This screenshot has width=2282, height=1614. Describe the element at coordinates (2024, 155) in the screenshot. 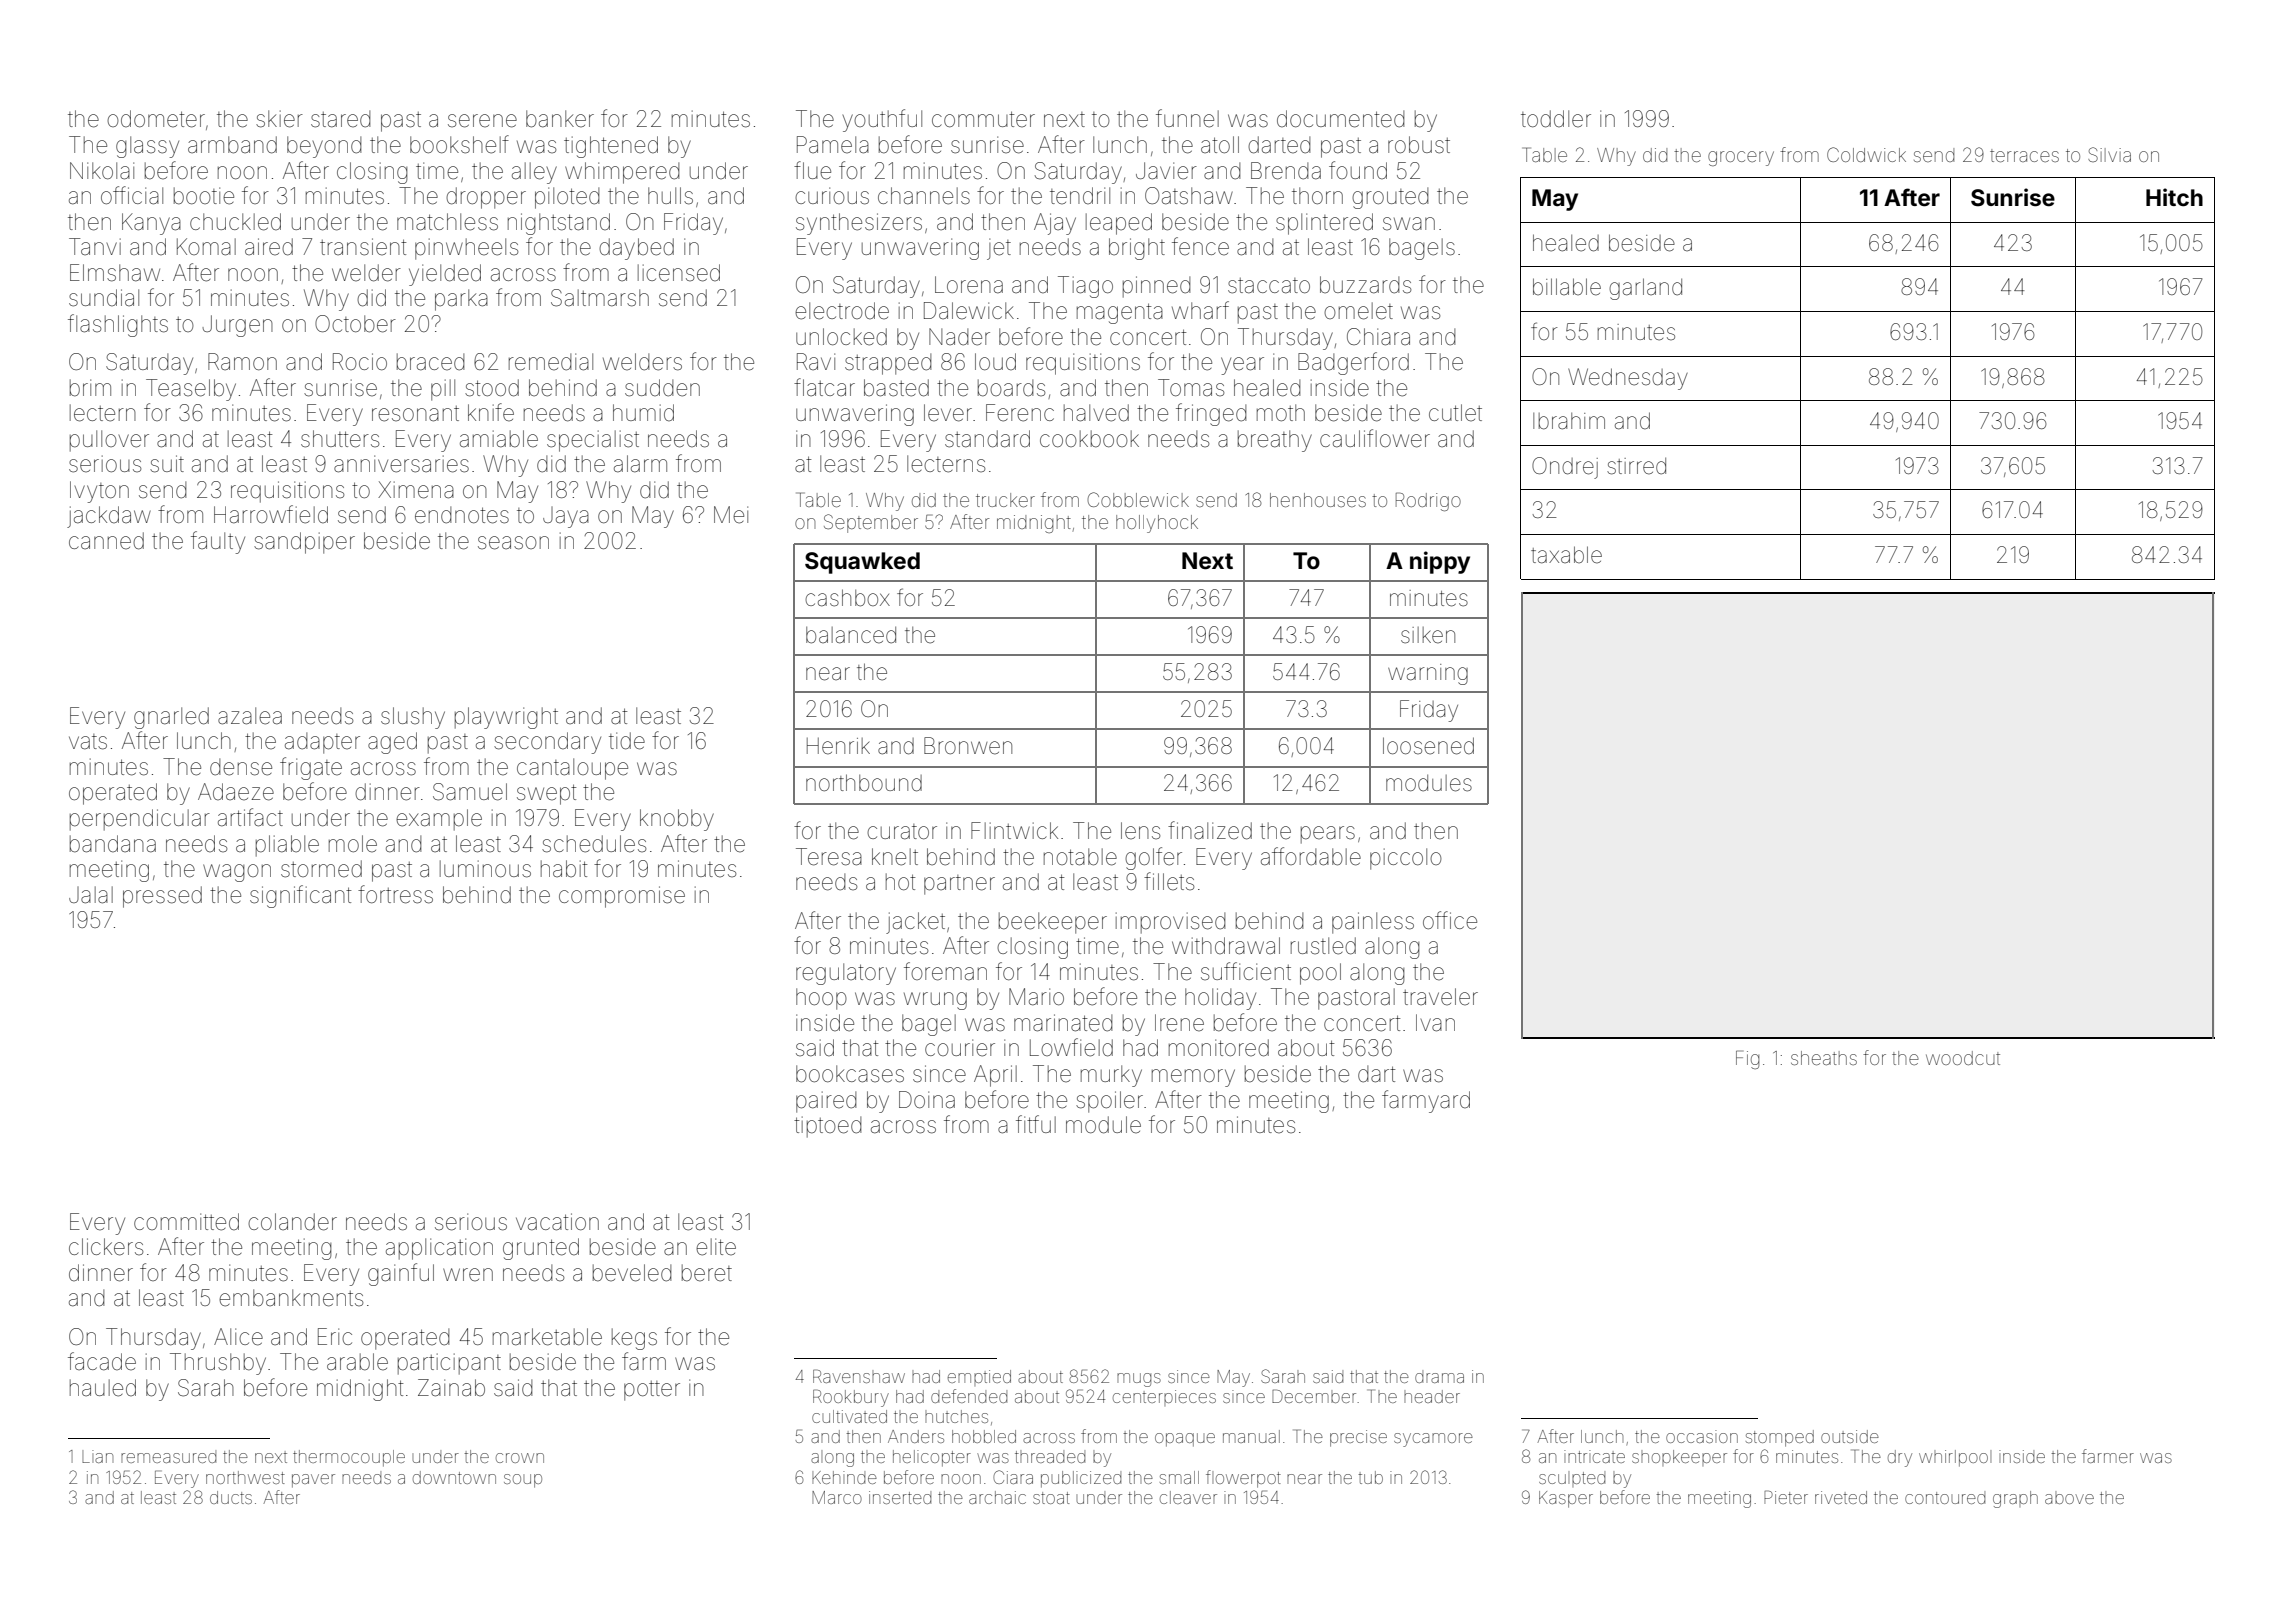

I see `terraces` at that location.
